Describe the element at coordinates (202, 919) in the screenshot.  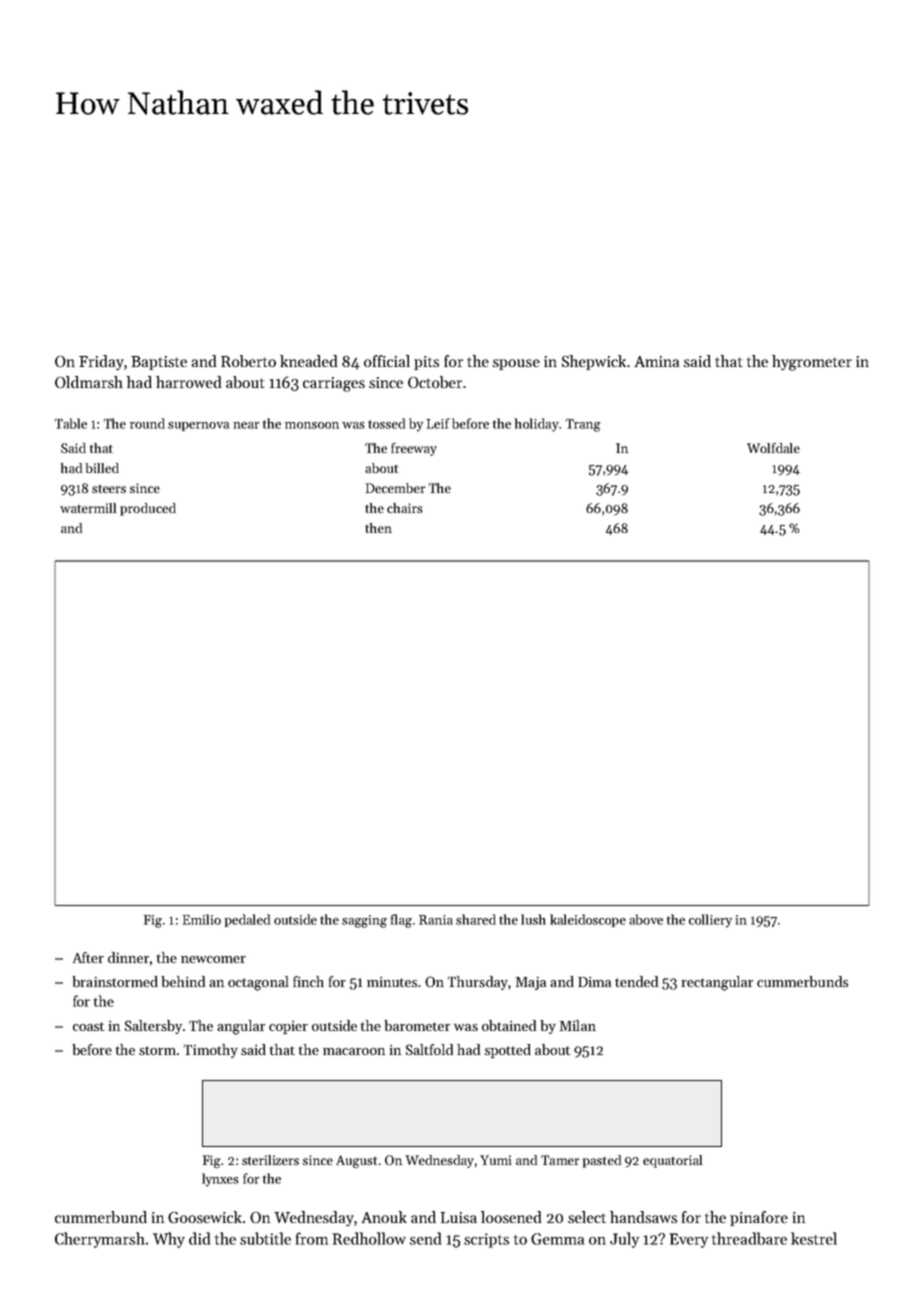
I see `Emilio` at that location.
